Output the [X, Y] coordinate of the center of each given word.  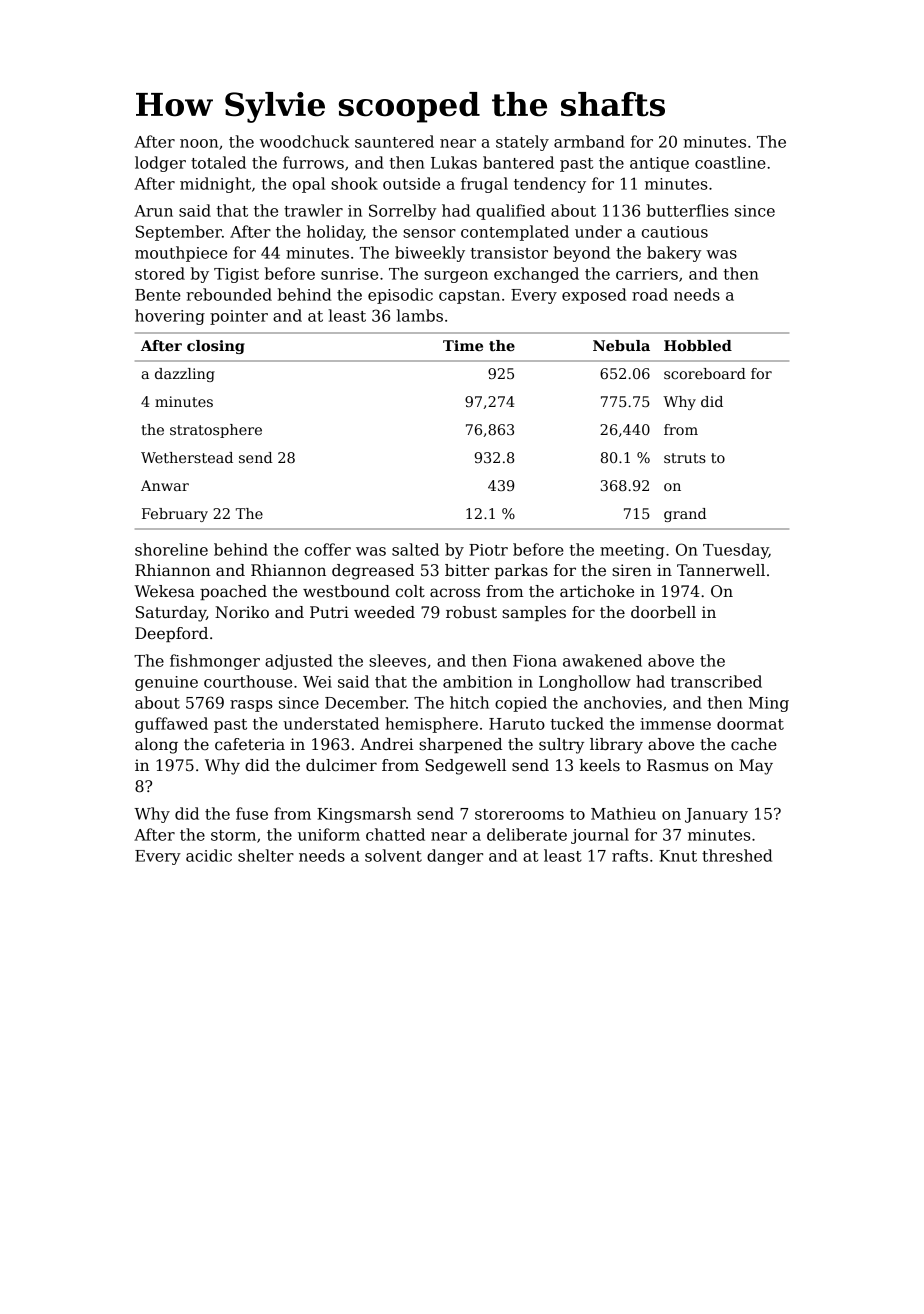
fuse [252, 813]
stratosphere [216, 431]
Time [463, 345]
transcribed [716, 681]
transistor [509, 253]
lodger [160, 164]
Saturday [171, 614]
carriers [647, 274]
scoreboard [705, 373]
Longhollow [585, 683]
